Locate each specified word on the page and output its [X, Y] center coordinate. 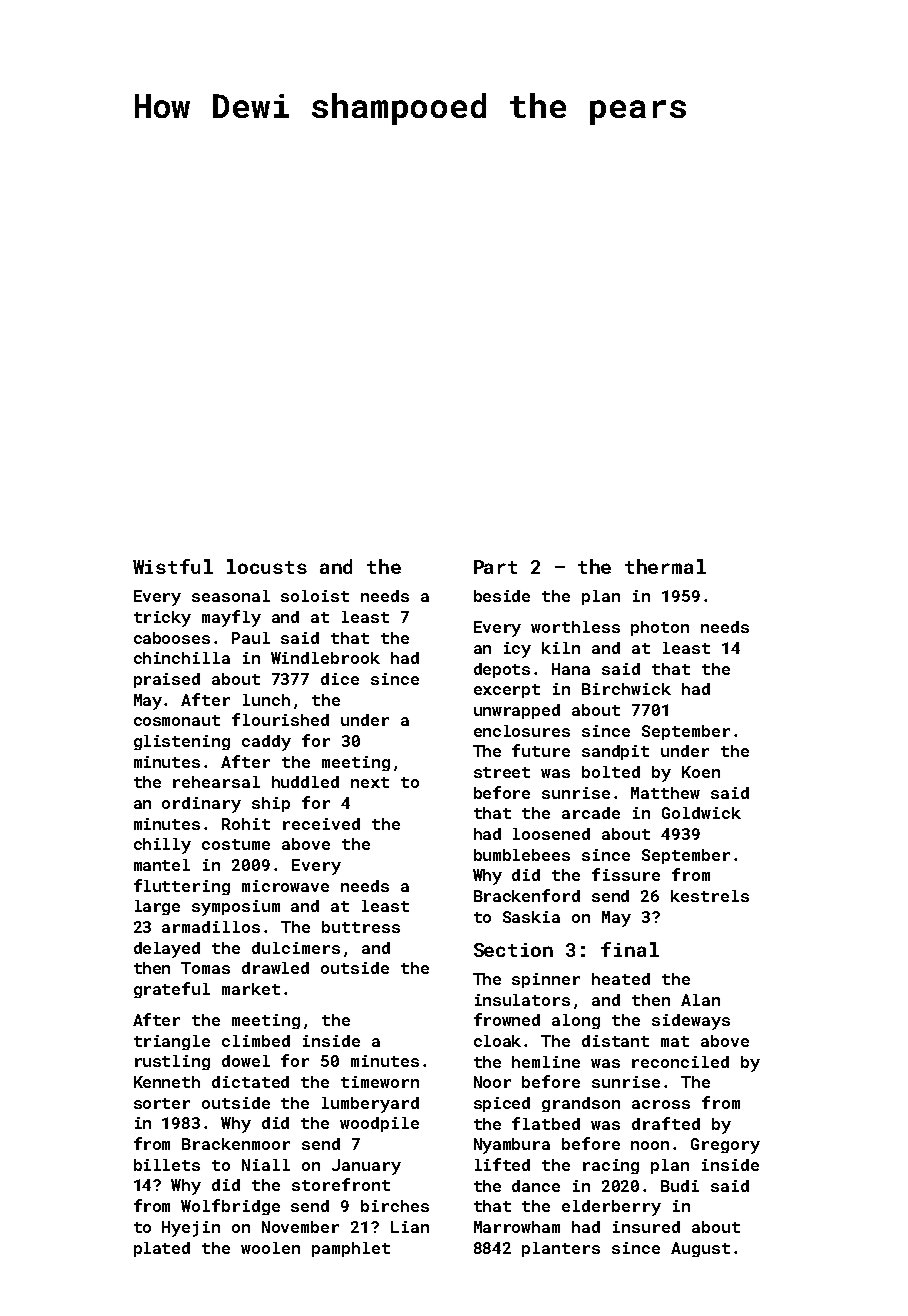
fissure [626, 874]
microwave [285, 886]
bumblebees [522, 855]
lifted [502, 1164]
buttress [361, 927]
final [630, 949]
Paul [251, 638]
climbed [256, 1041]
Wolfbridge [230, 1207]
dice [340, 679]
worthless [575, 627]
